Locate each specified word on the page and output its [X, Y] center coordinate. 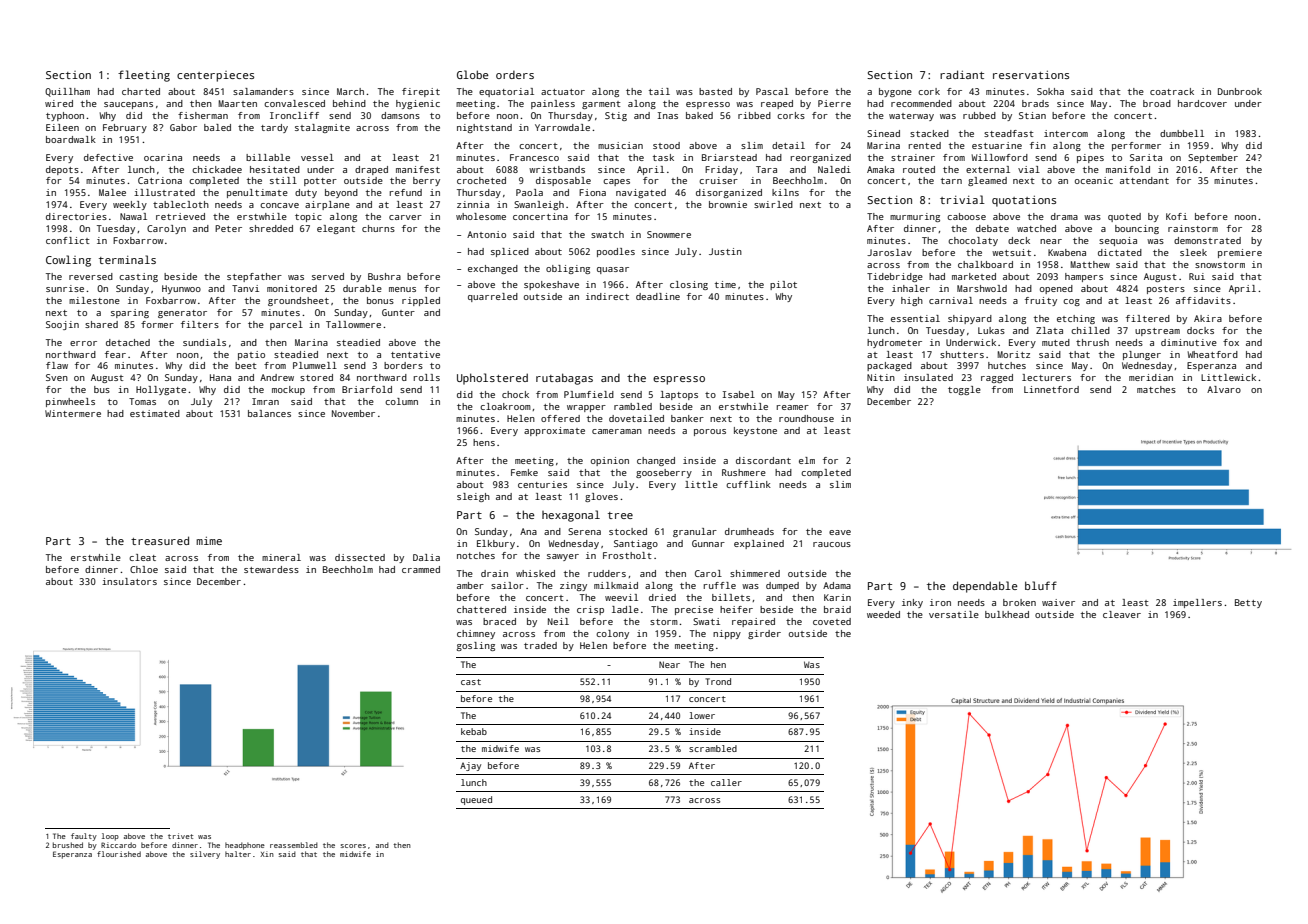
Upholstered [492, 379]
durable [362, 288]
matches [1156, 389]
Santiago [636, 544]
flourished [119, 854]
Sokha [1050, 91]
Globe [473, 74]
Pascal [772, 91]
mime [209, 541]
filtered [1148, 318]
